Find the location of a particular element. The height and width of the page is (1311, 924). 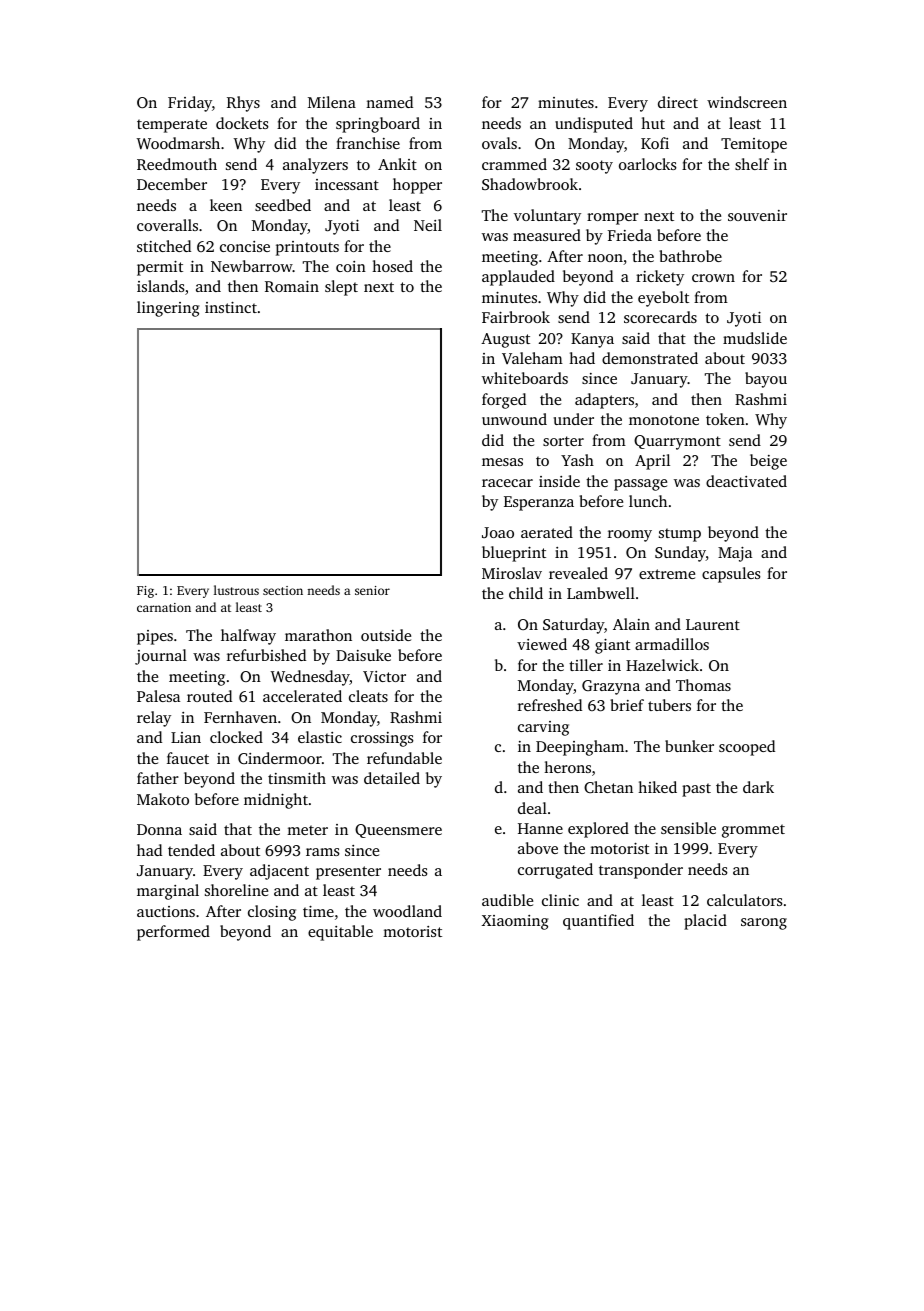

April is located at coordinates (652, 462).
